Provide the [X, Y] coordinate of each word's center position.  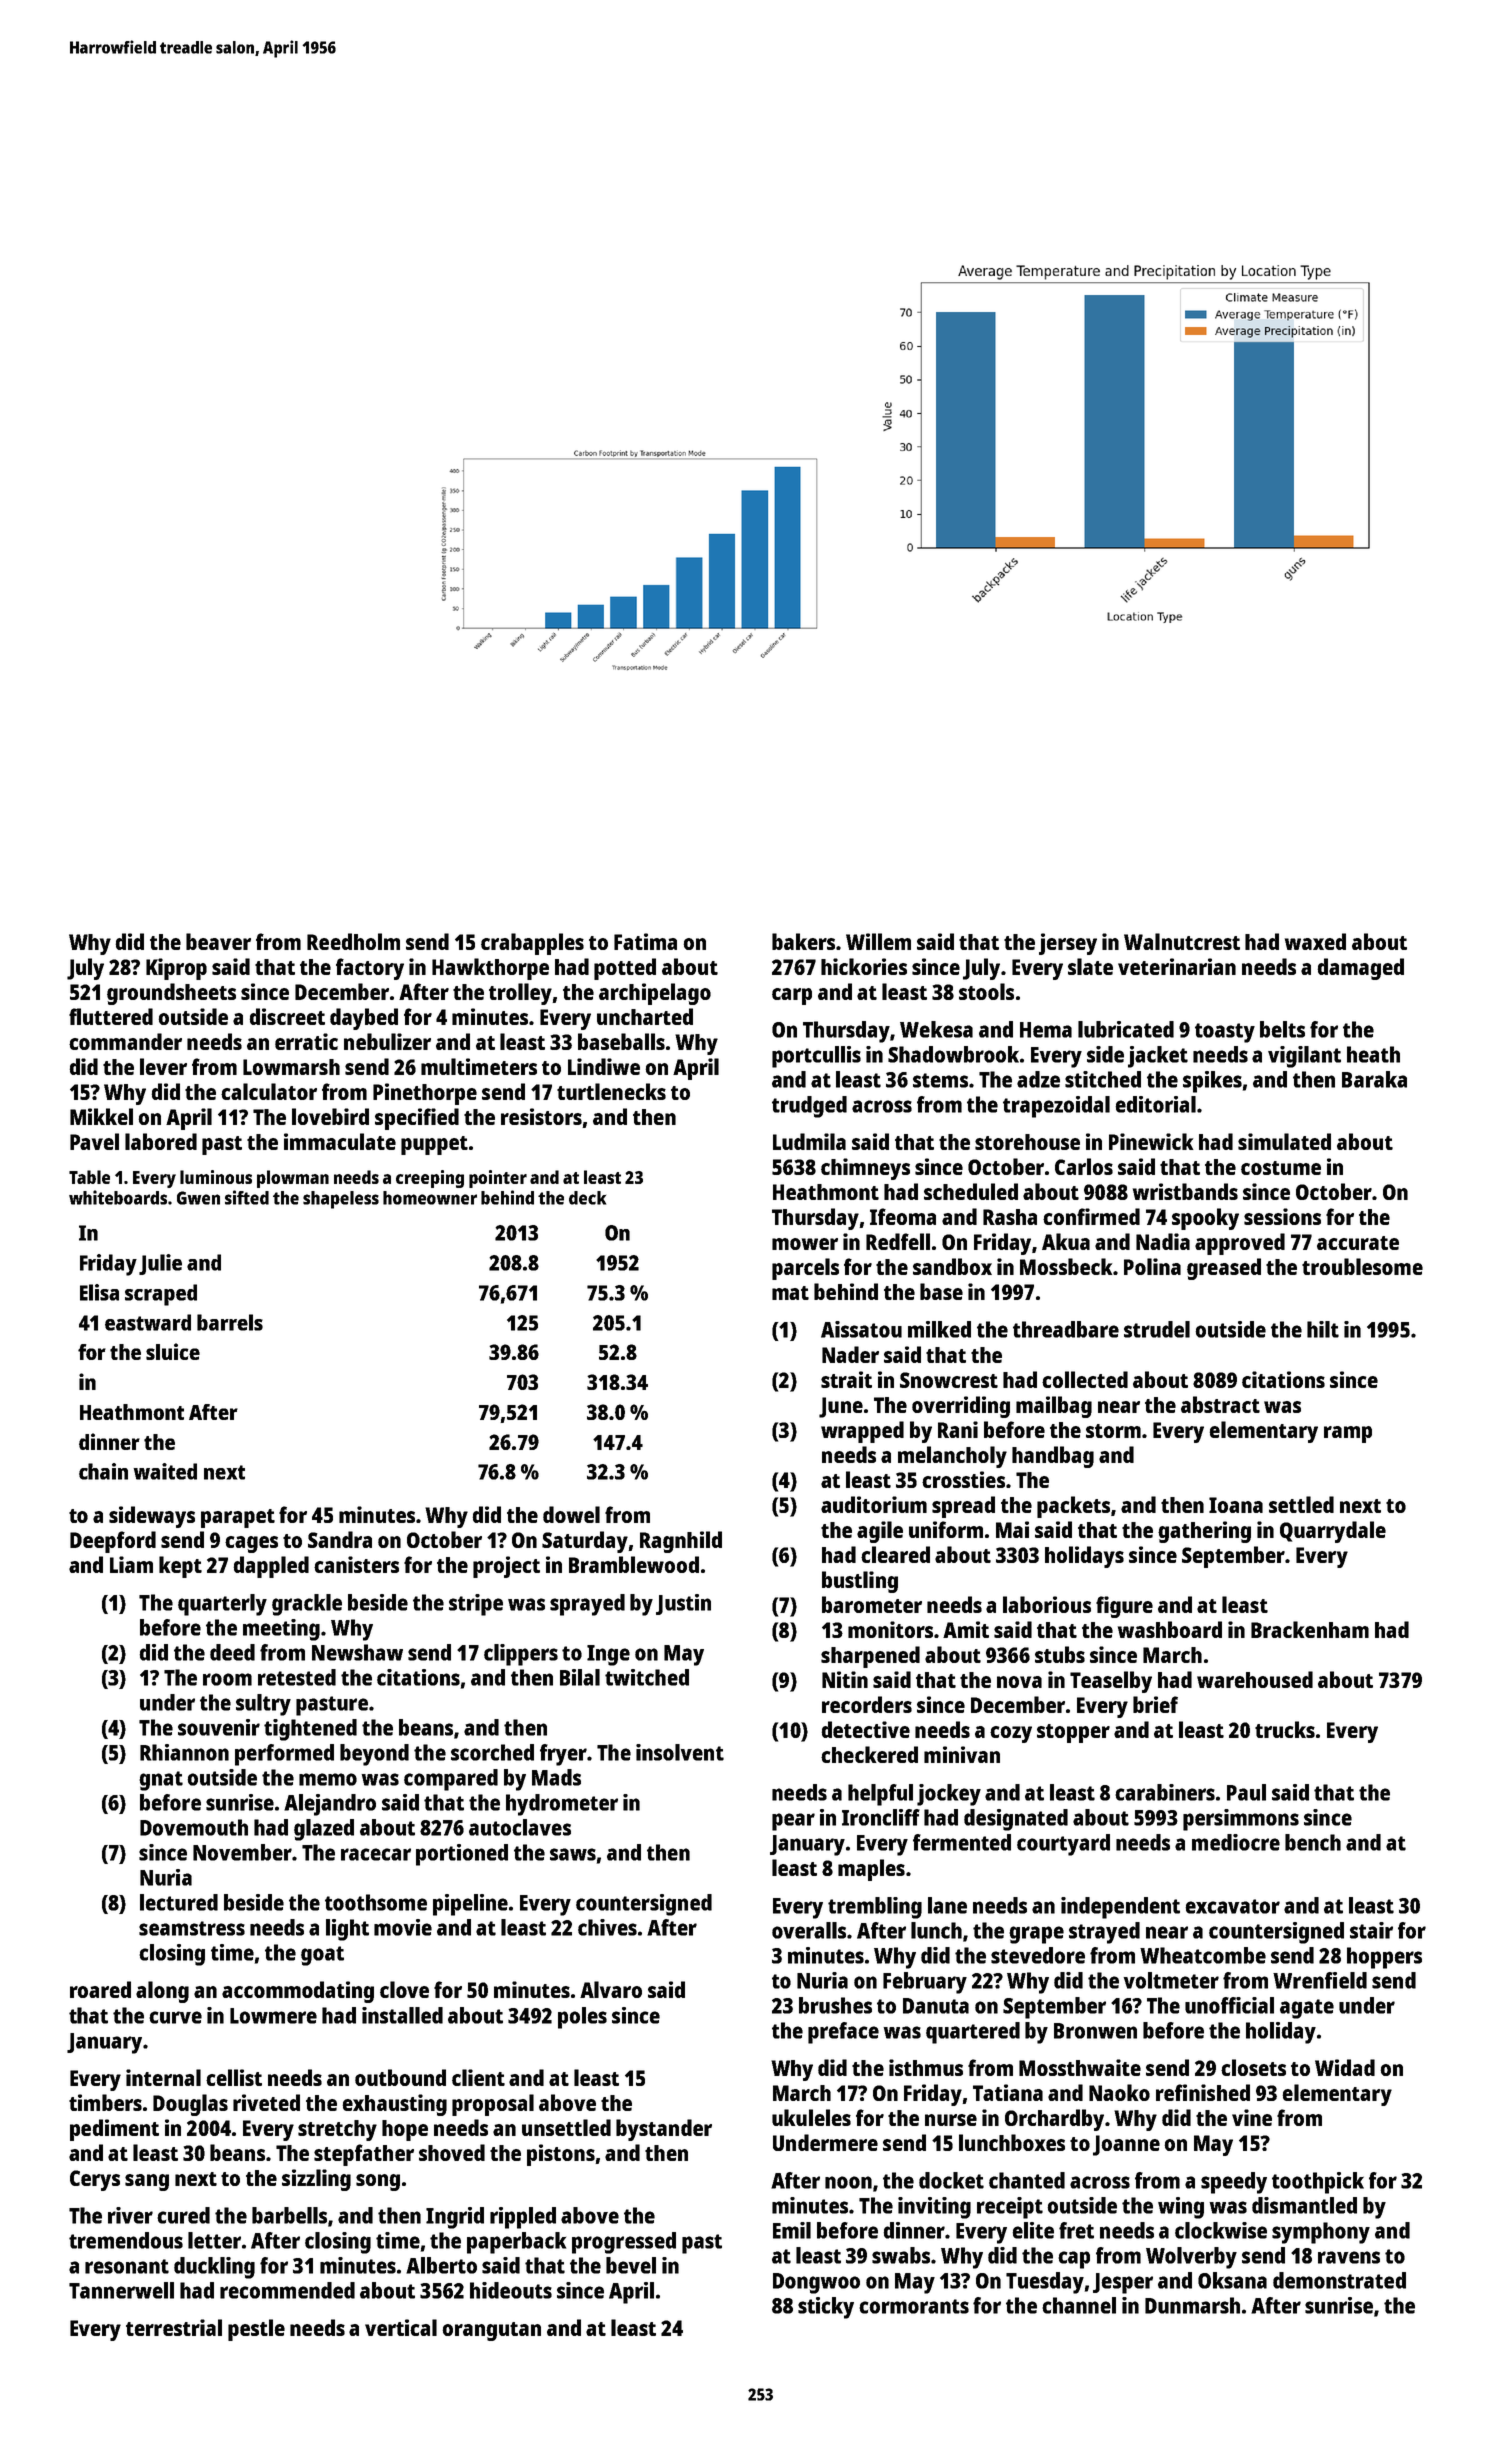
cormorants [914, 2306]
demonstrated [1339, 2280]
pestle [256, 2330]
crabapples [532, 944]
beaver [218, 941]
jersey [1068, 944]
